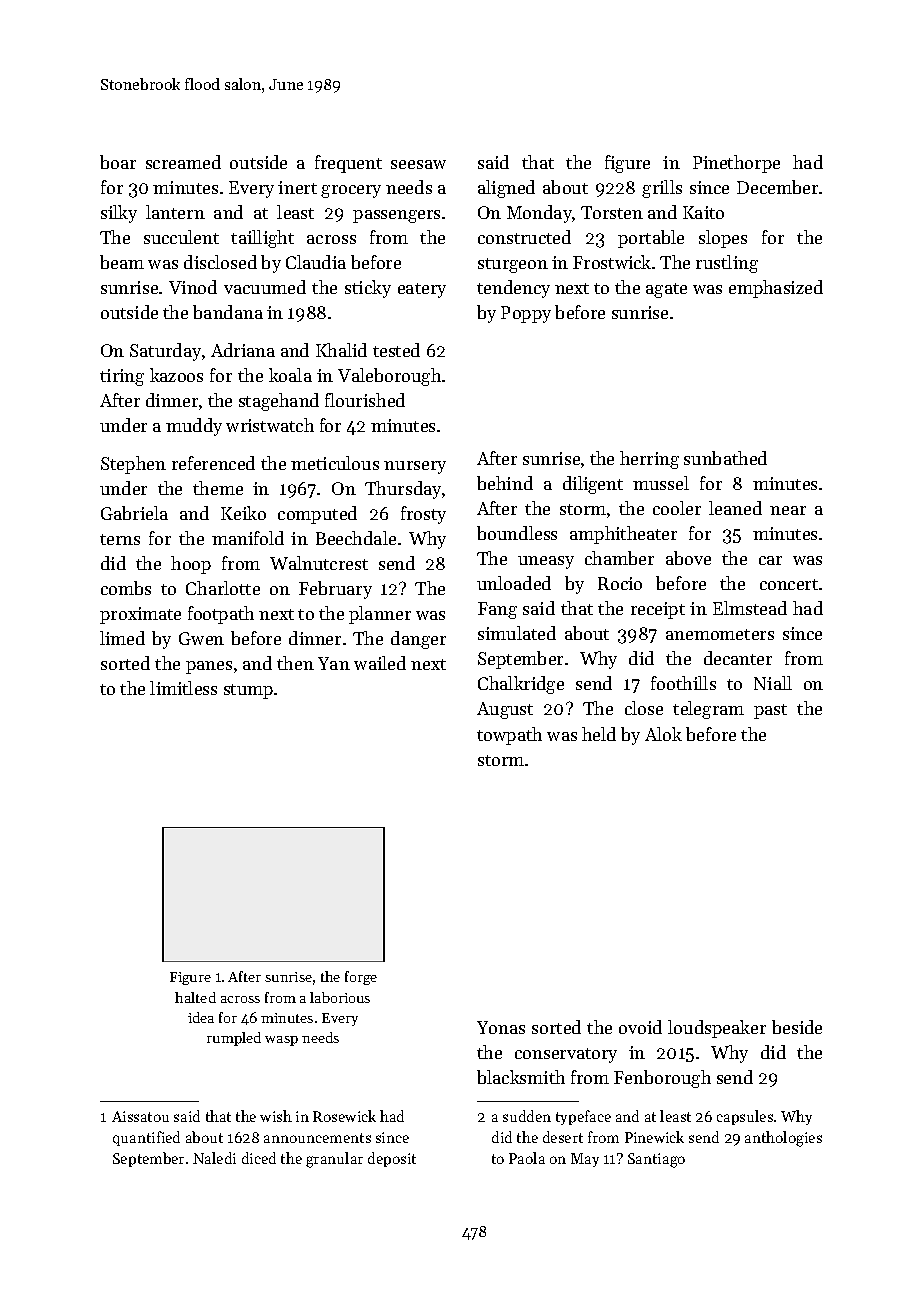  What do you see at coordinates (213, 463) in the screenshot?
I see `referenced` at bounding box center [213, 463].
